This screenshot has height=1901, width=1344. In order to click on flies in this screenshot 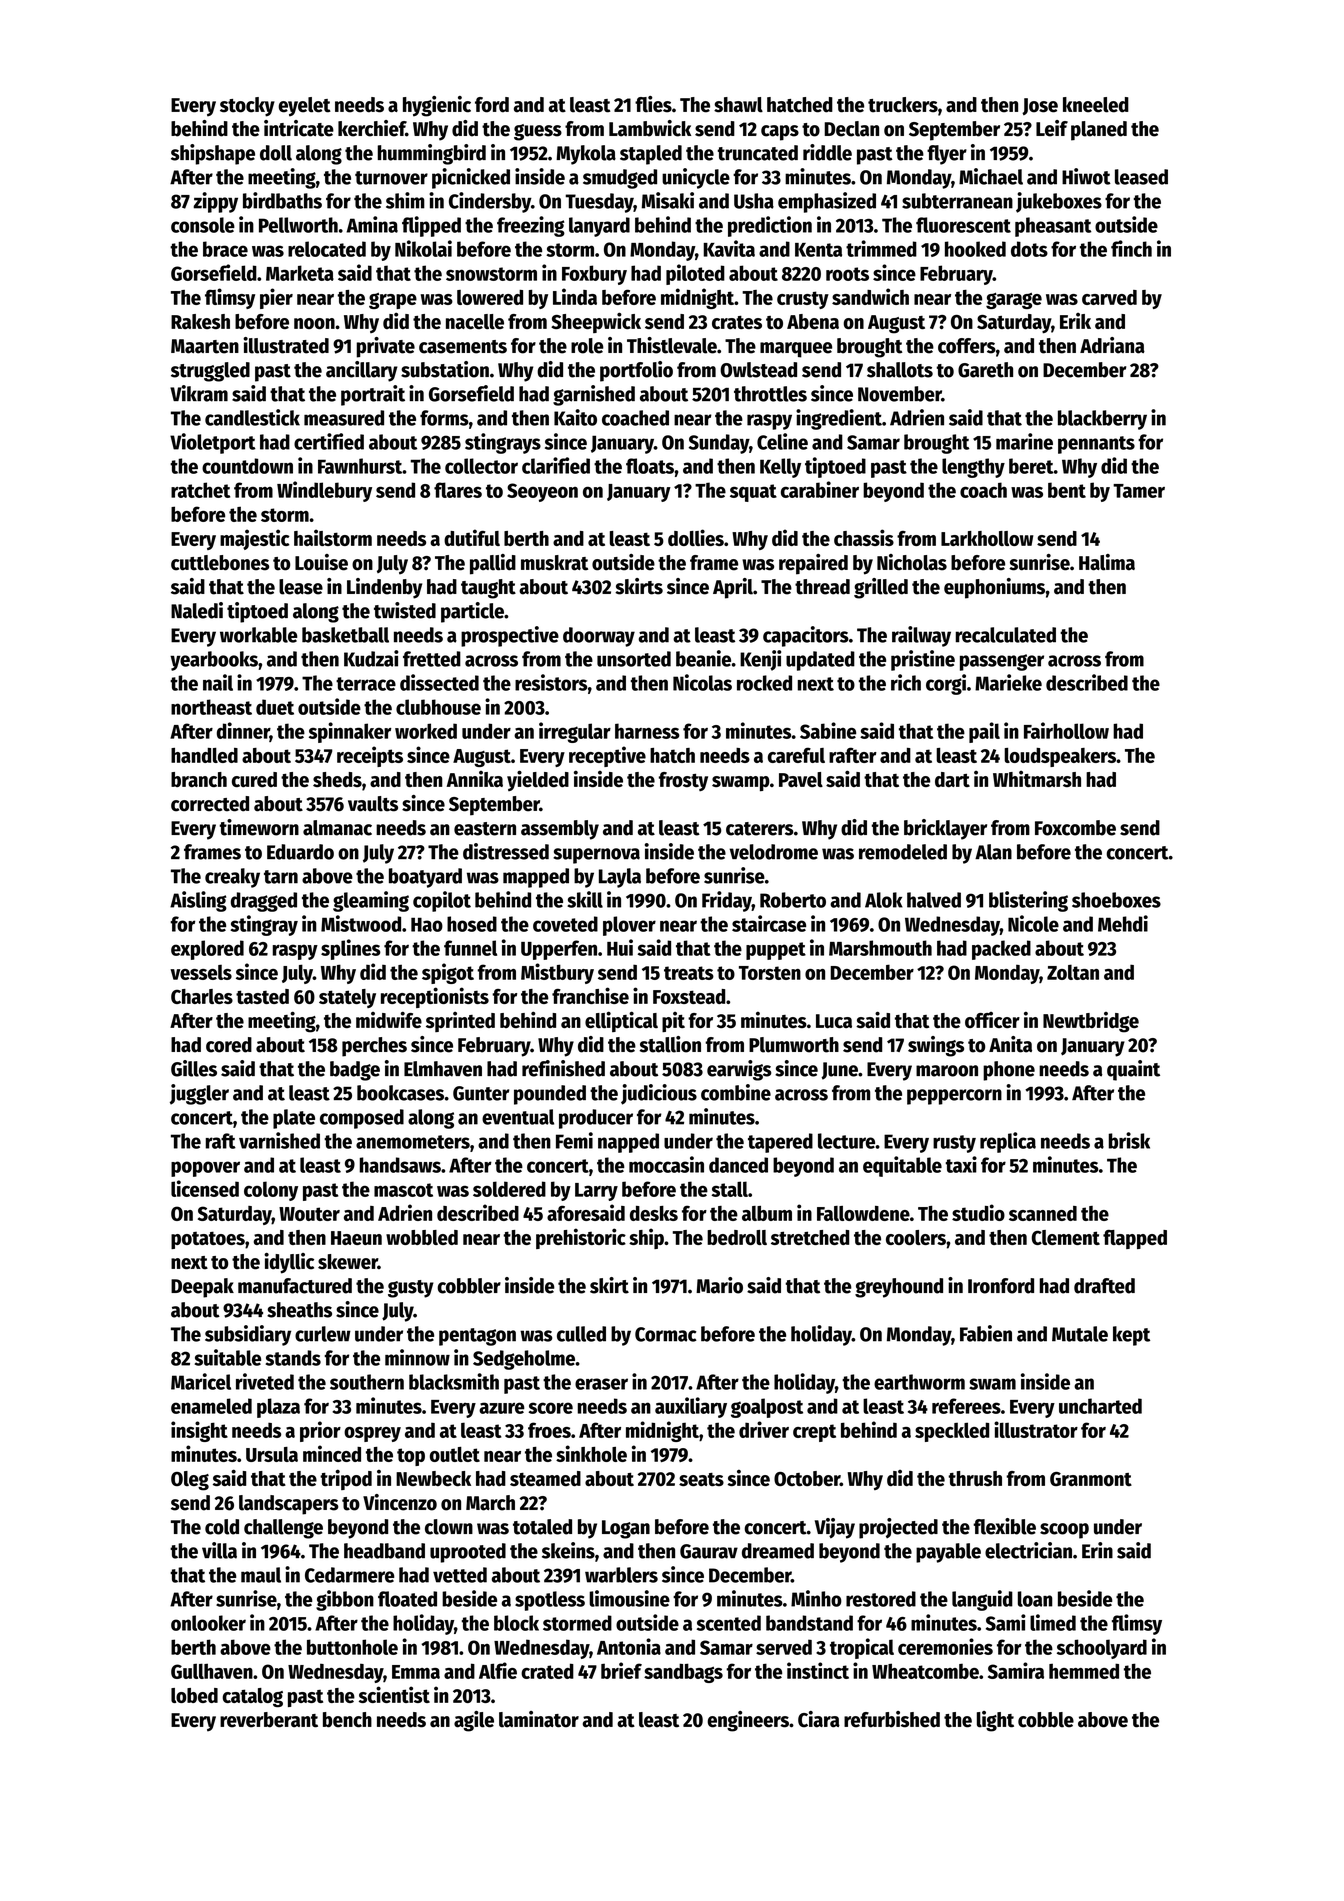, I will do `click(653, 104)`.
